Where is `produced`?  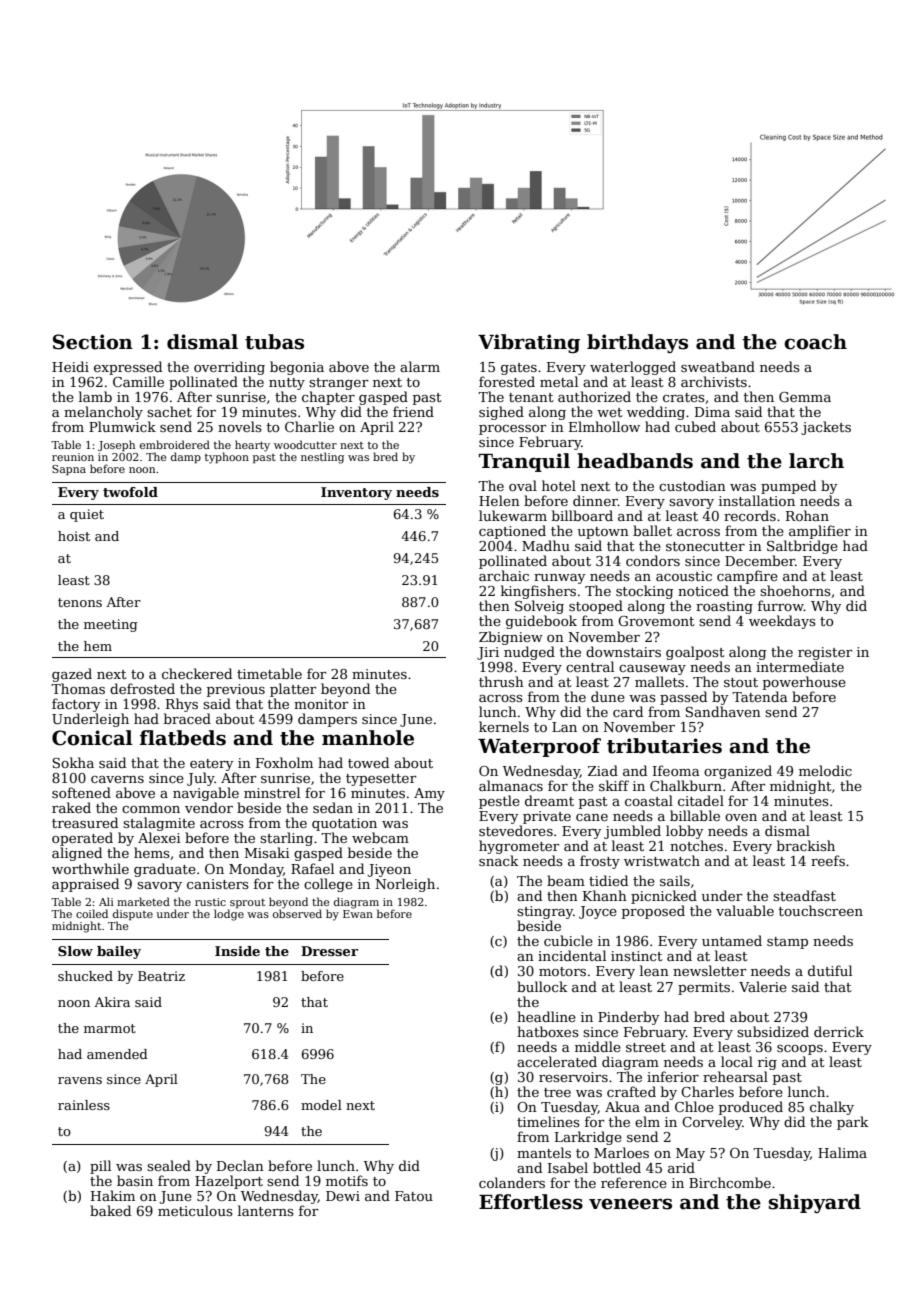
produced is located at coordinates (751, 1108).
